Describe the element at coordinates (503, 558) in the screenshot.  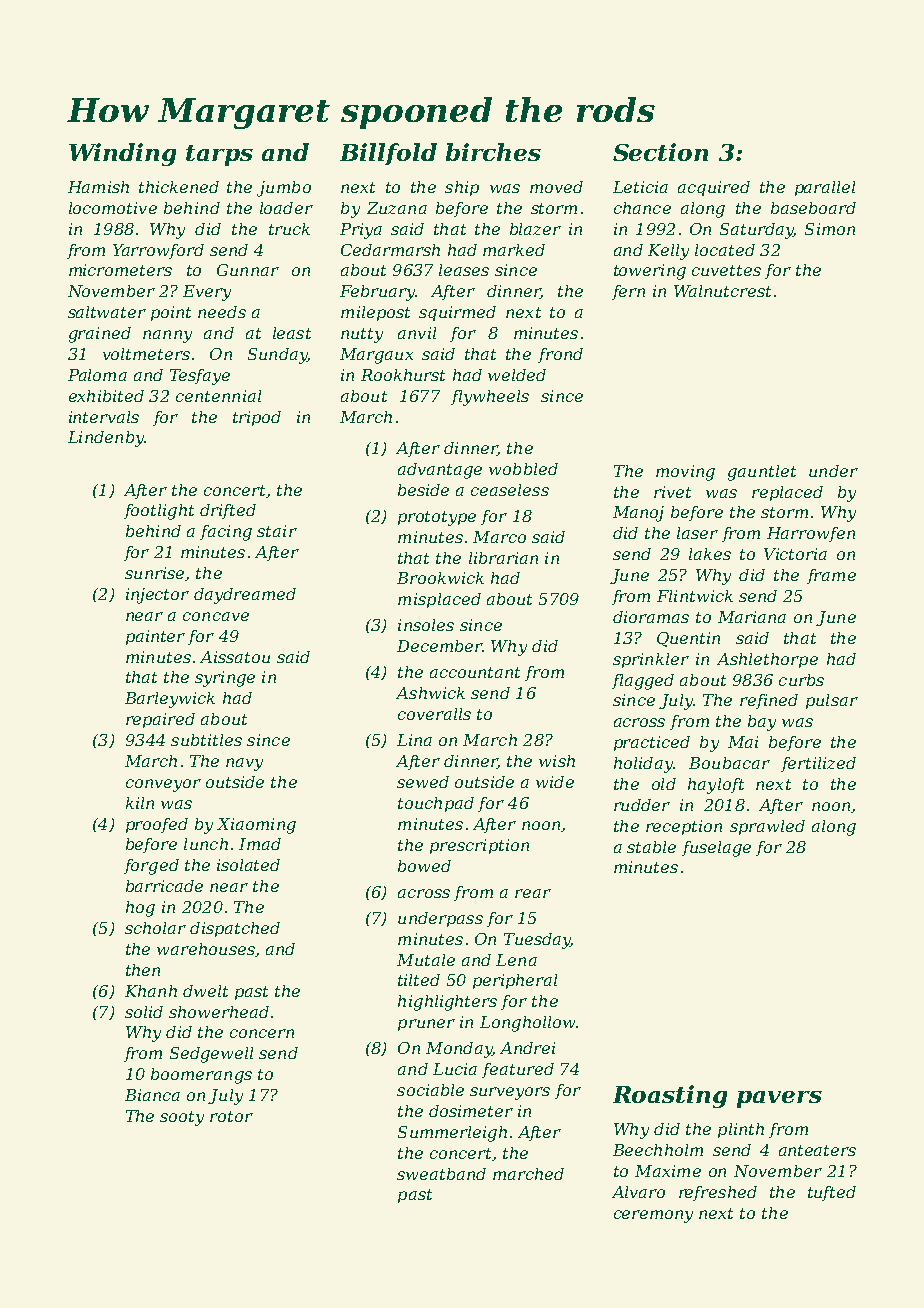
I see `librarian` at that location.
